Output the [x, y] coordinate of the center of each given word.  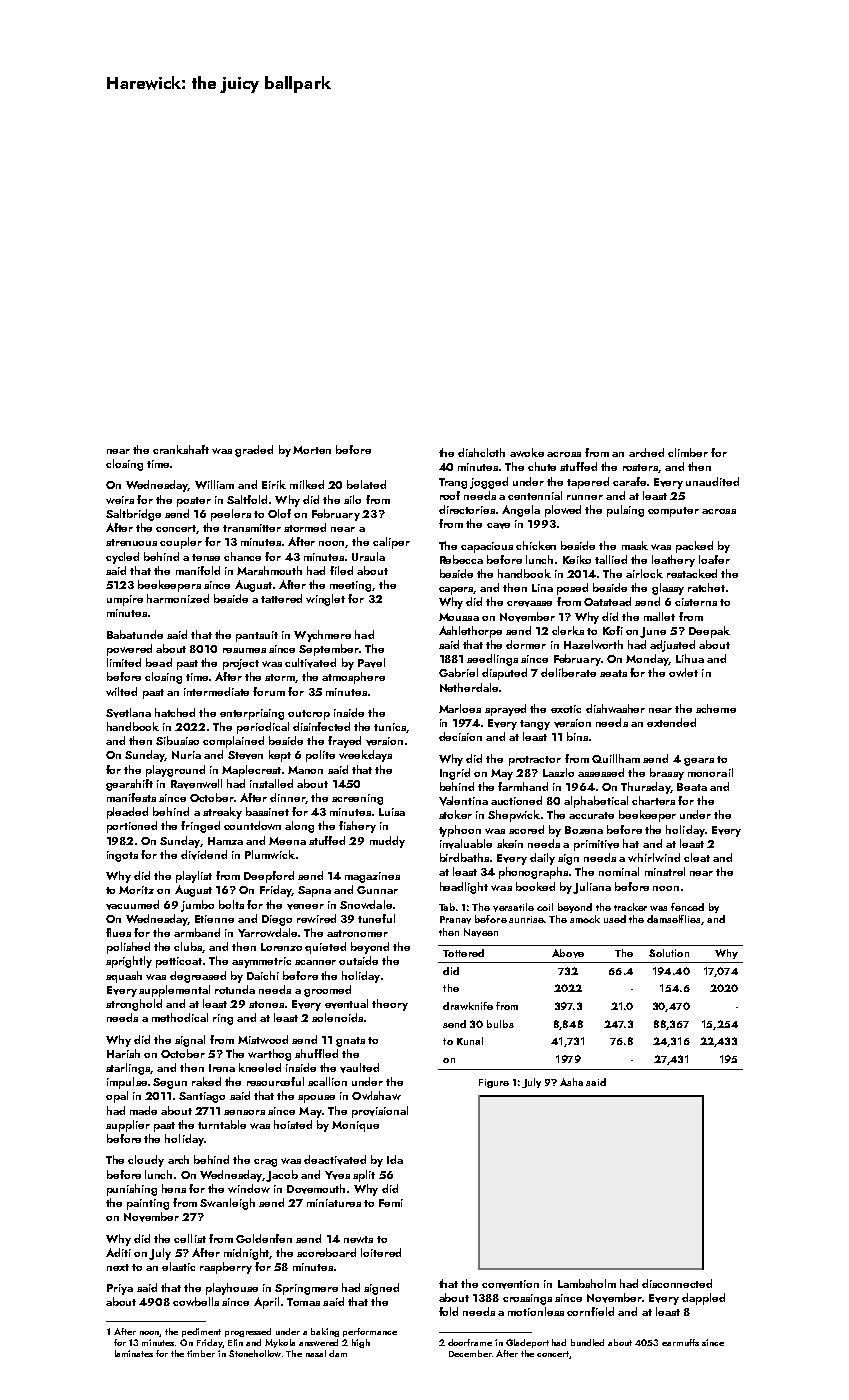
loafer [714, 559]
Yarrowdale [267, 932]
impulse [127, 1083]
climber [688, 452]
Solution [669, 953]
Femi [391, 1203]
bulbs [500, 1024]
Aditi [118, 1252]
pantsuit [257, 636]
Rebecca [461, 559]
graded [254, 451]
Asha [571, 1082]
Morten [312, 450]
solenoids [337, 1017]
